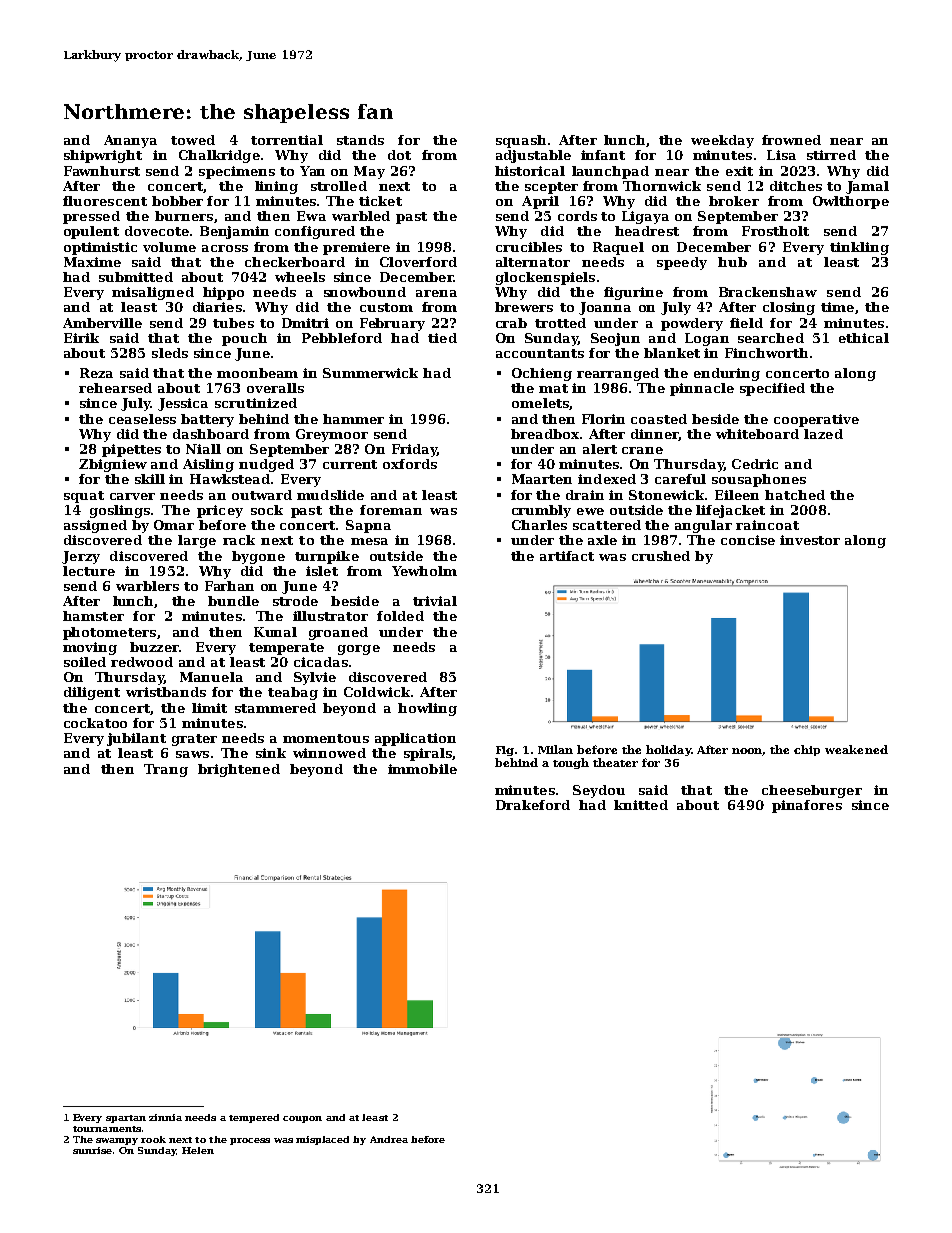 Image resolution: width=952 pixels, height=1233 pixels. Describe the element at coordinates (130, 141) in the page. I see `Ananya` at that location.
